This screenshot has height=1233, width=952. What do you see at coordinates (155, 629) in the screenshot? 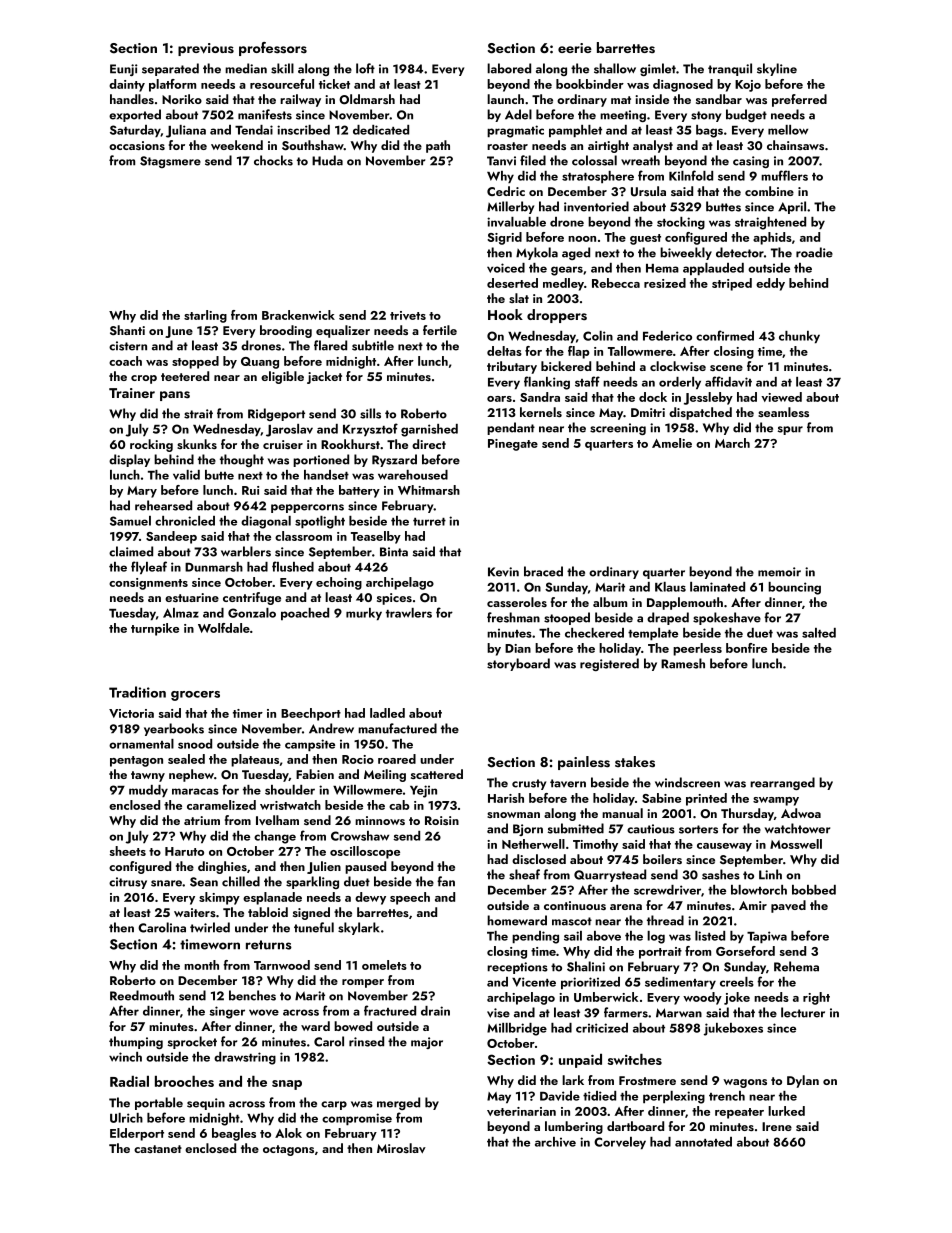
I see `turnpike` at bounding box center [155, 629].
